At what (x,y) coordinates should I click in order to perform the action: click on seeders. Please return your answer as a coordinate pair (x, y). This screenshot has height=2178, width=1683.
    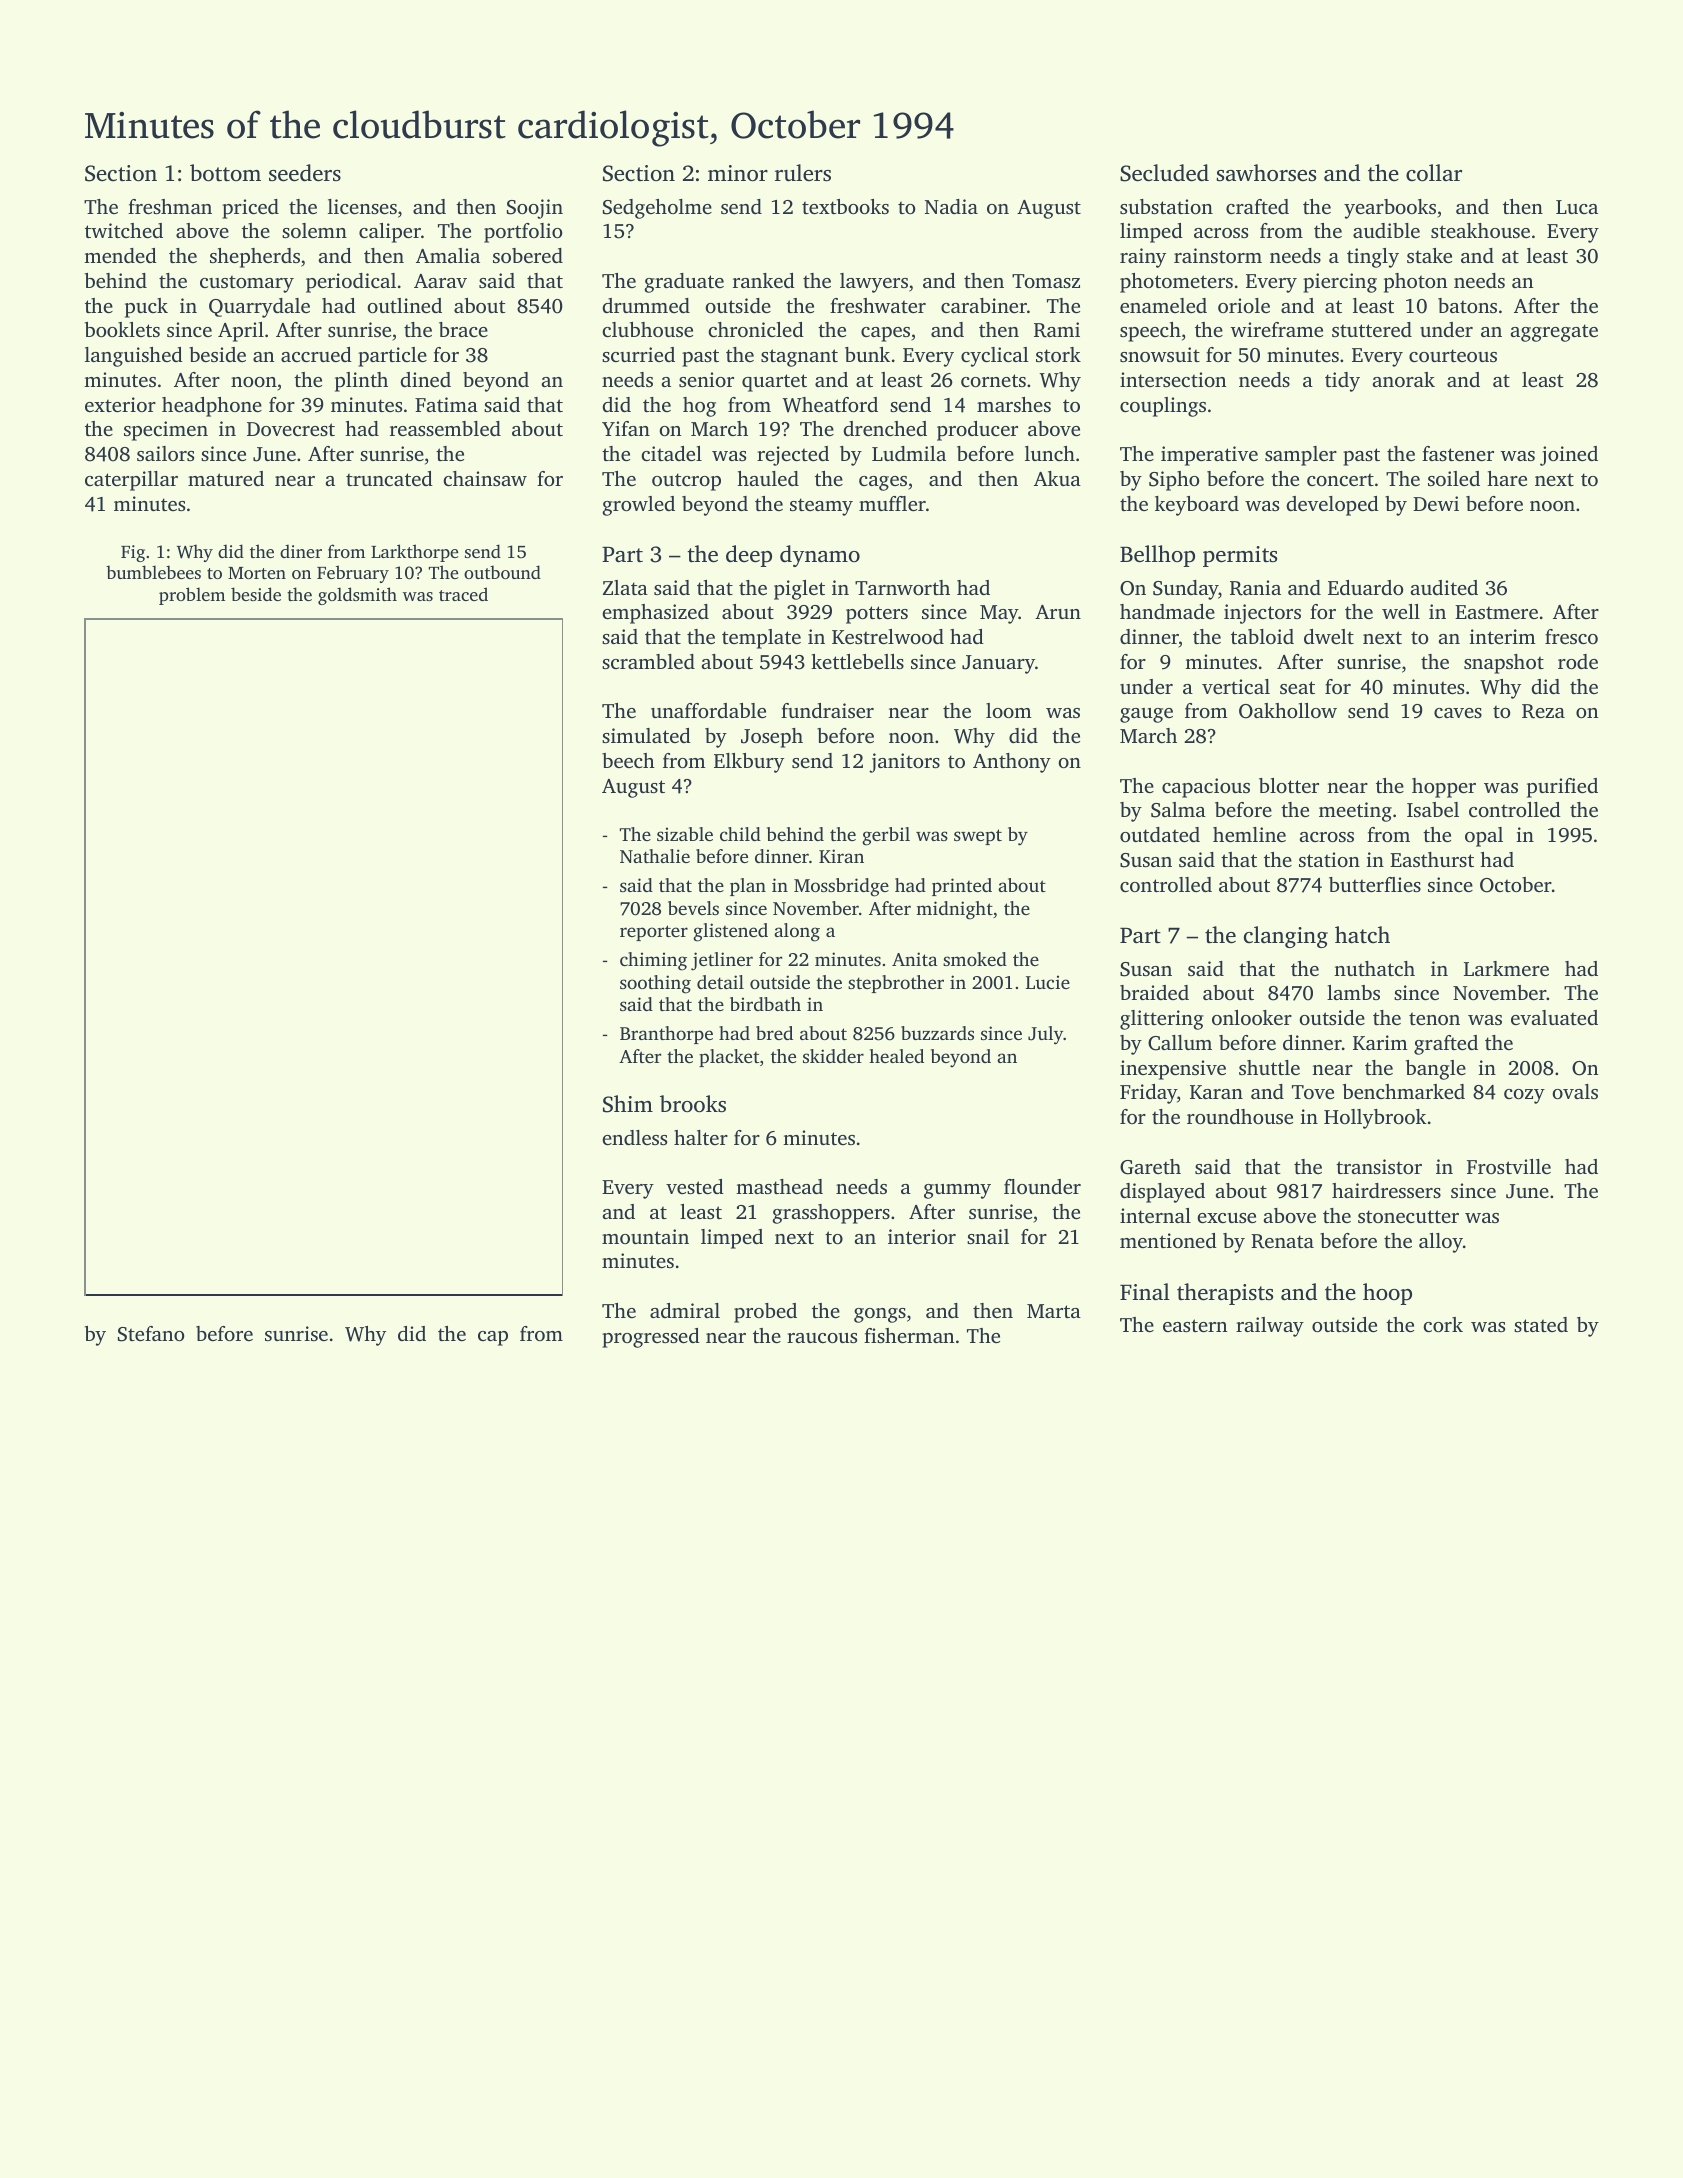
    Looking at the image, I should click on (305, 173).
